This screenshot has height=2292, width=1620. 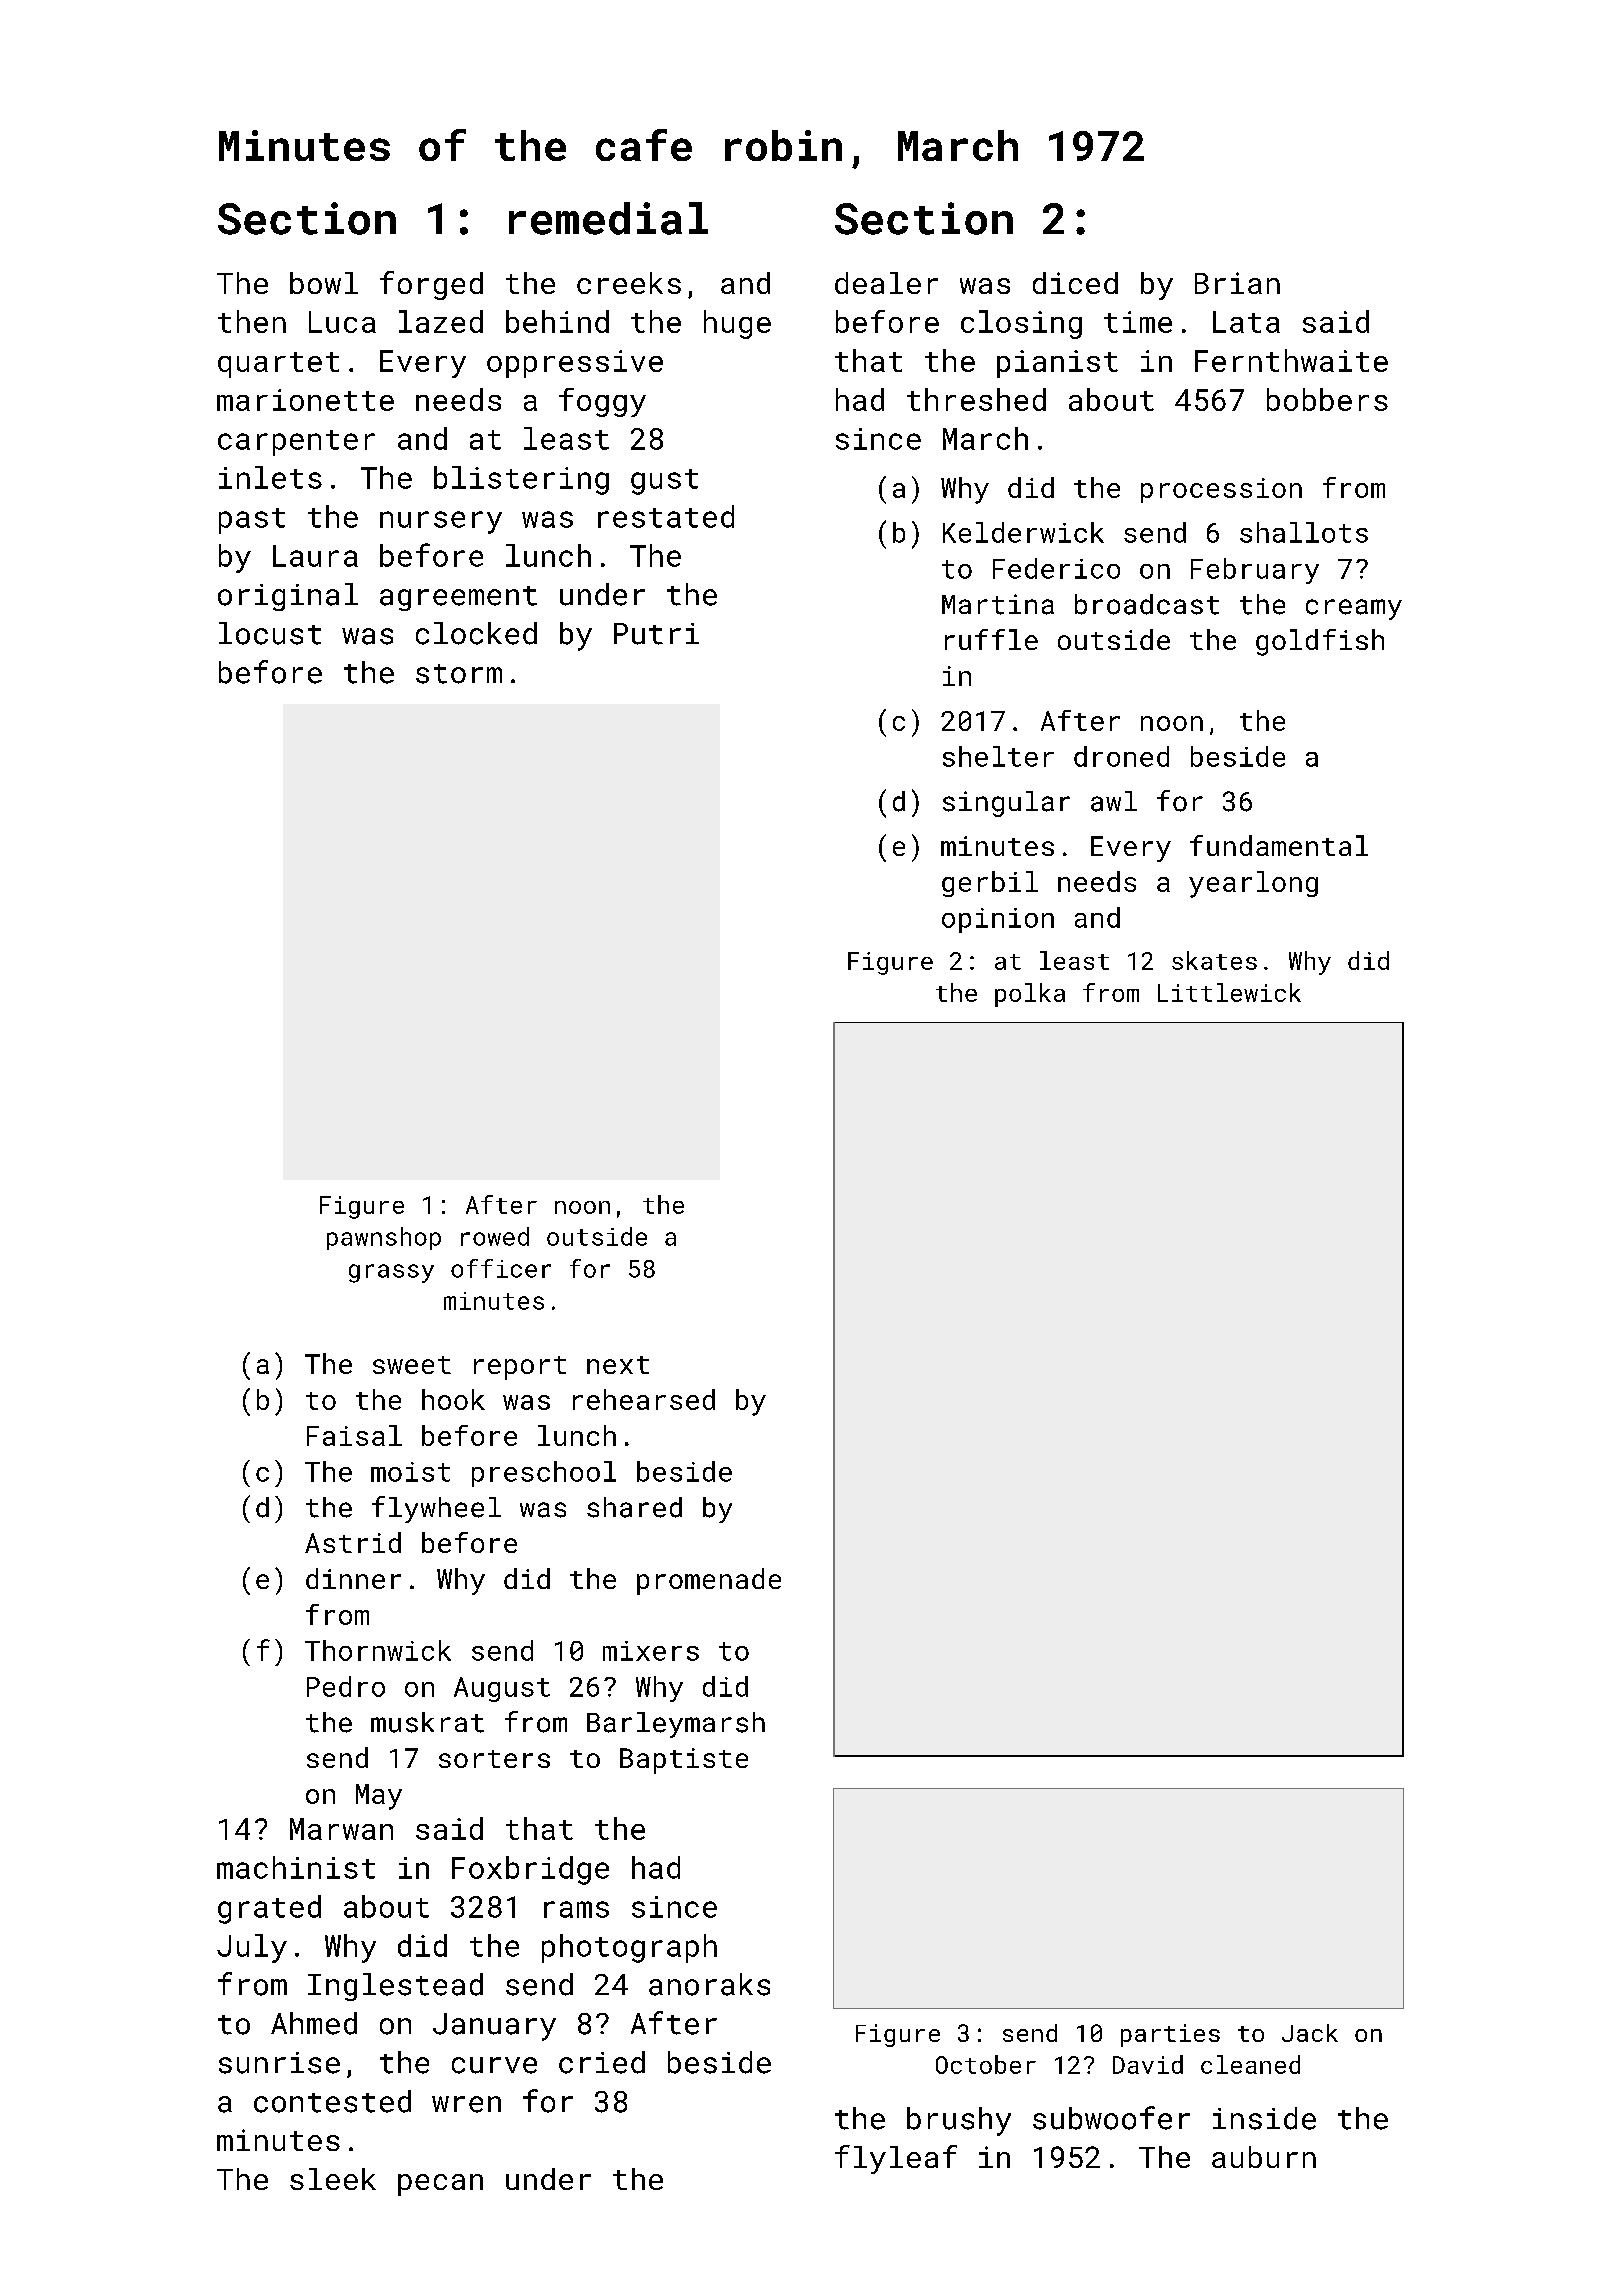 I want to click on sunrise, so click(x=279, y=2063).
